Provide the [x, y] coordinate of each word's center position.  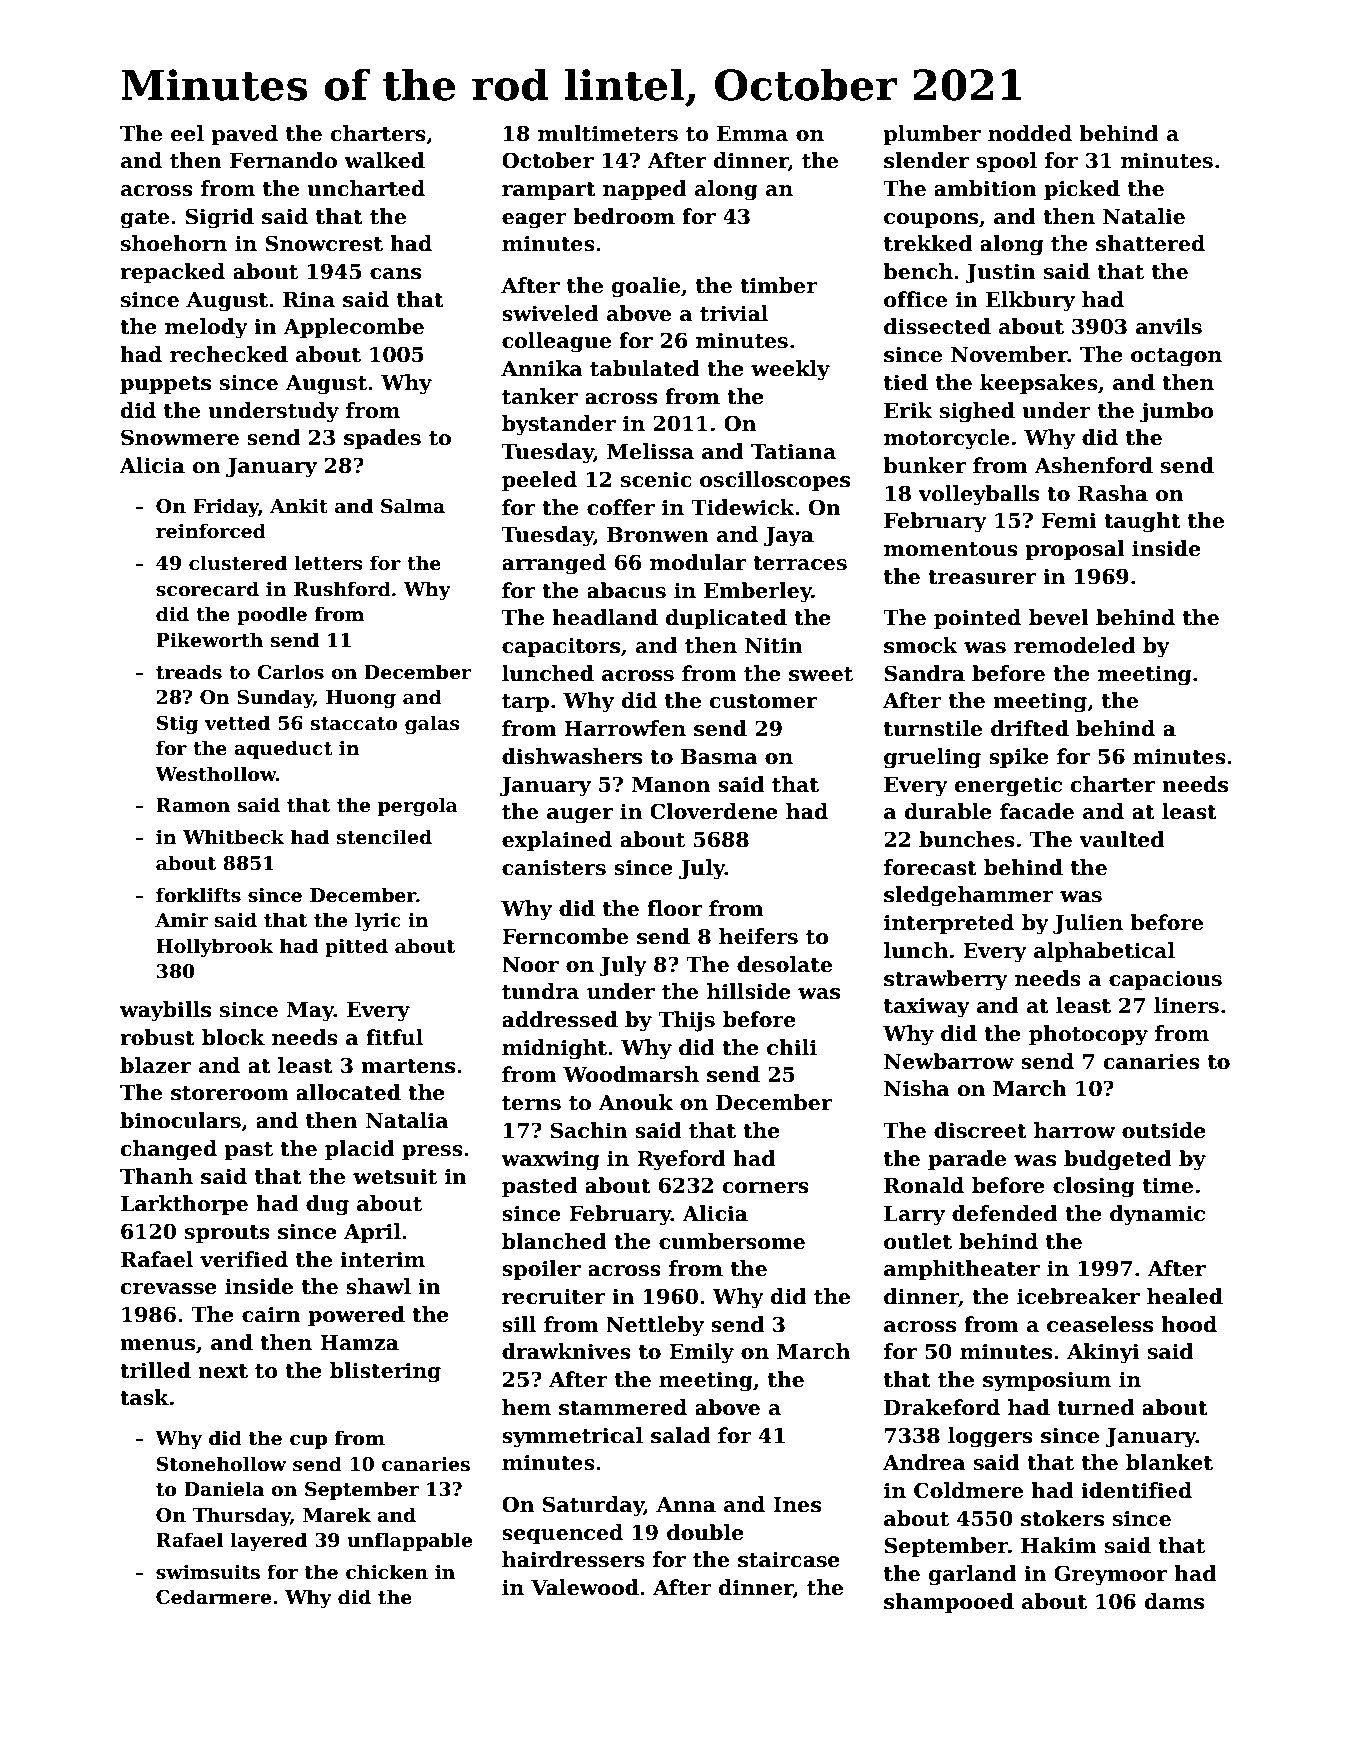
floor [674, 908]
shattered [1150, 243]
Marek [337, 1515]
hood [1189, 1324]
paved [244, 135]
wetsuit [395, 1176]
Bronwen [658, 535]
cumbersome [732, 1241]
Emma [752, 134]
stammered [623, 1407]
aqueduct [283, 749]
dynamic [1157, 1215]
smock [921, 645]
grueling [932, 758]
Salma [413, 506]
